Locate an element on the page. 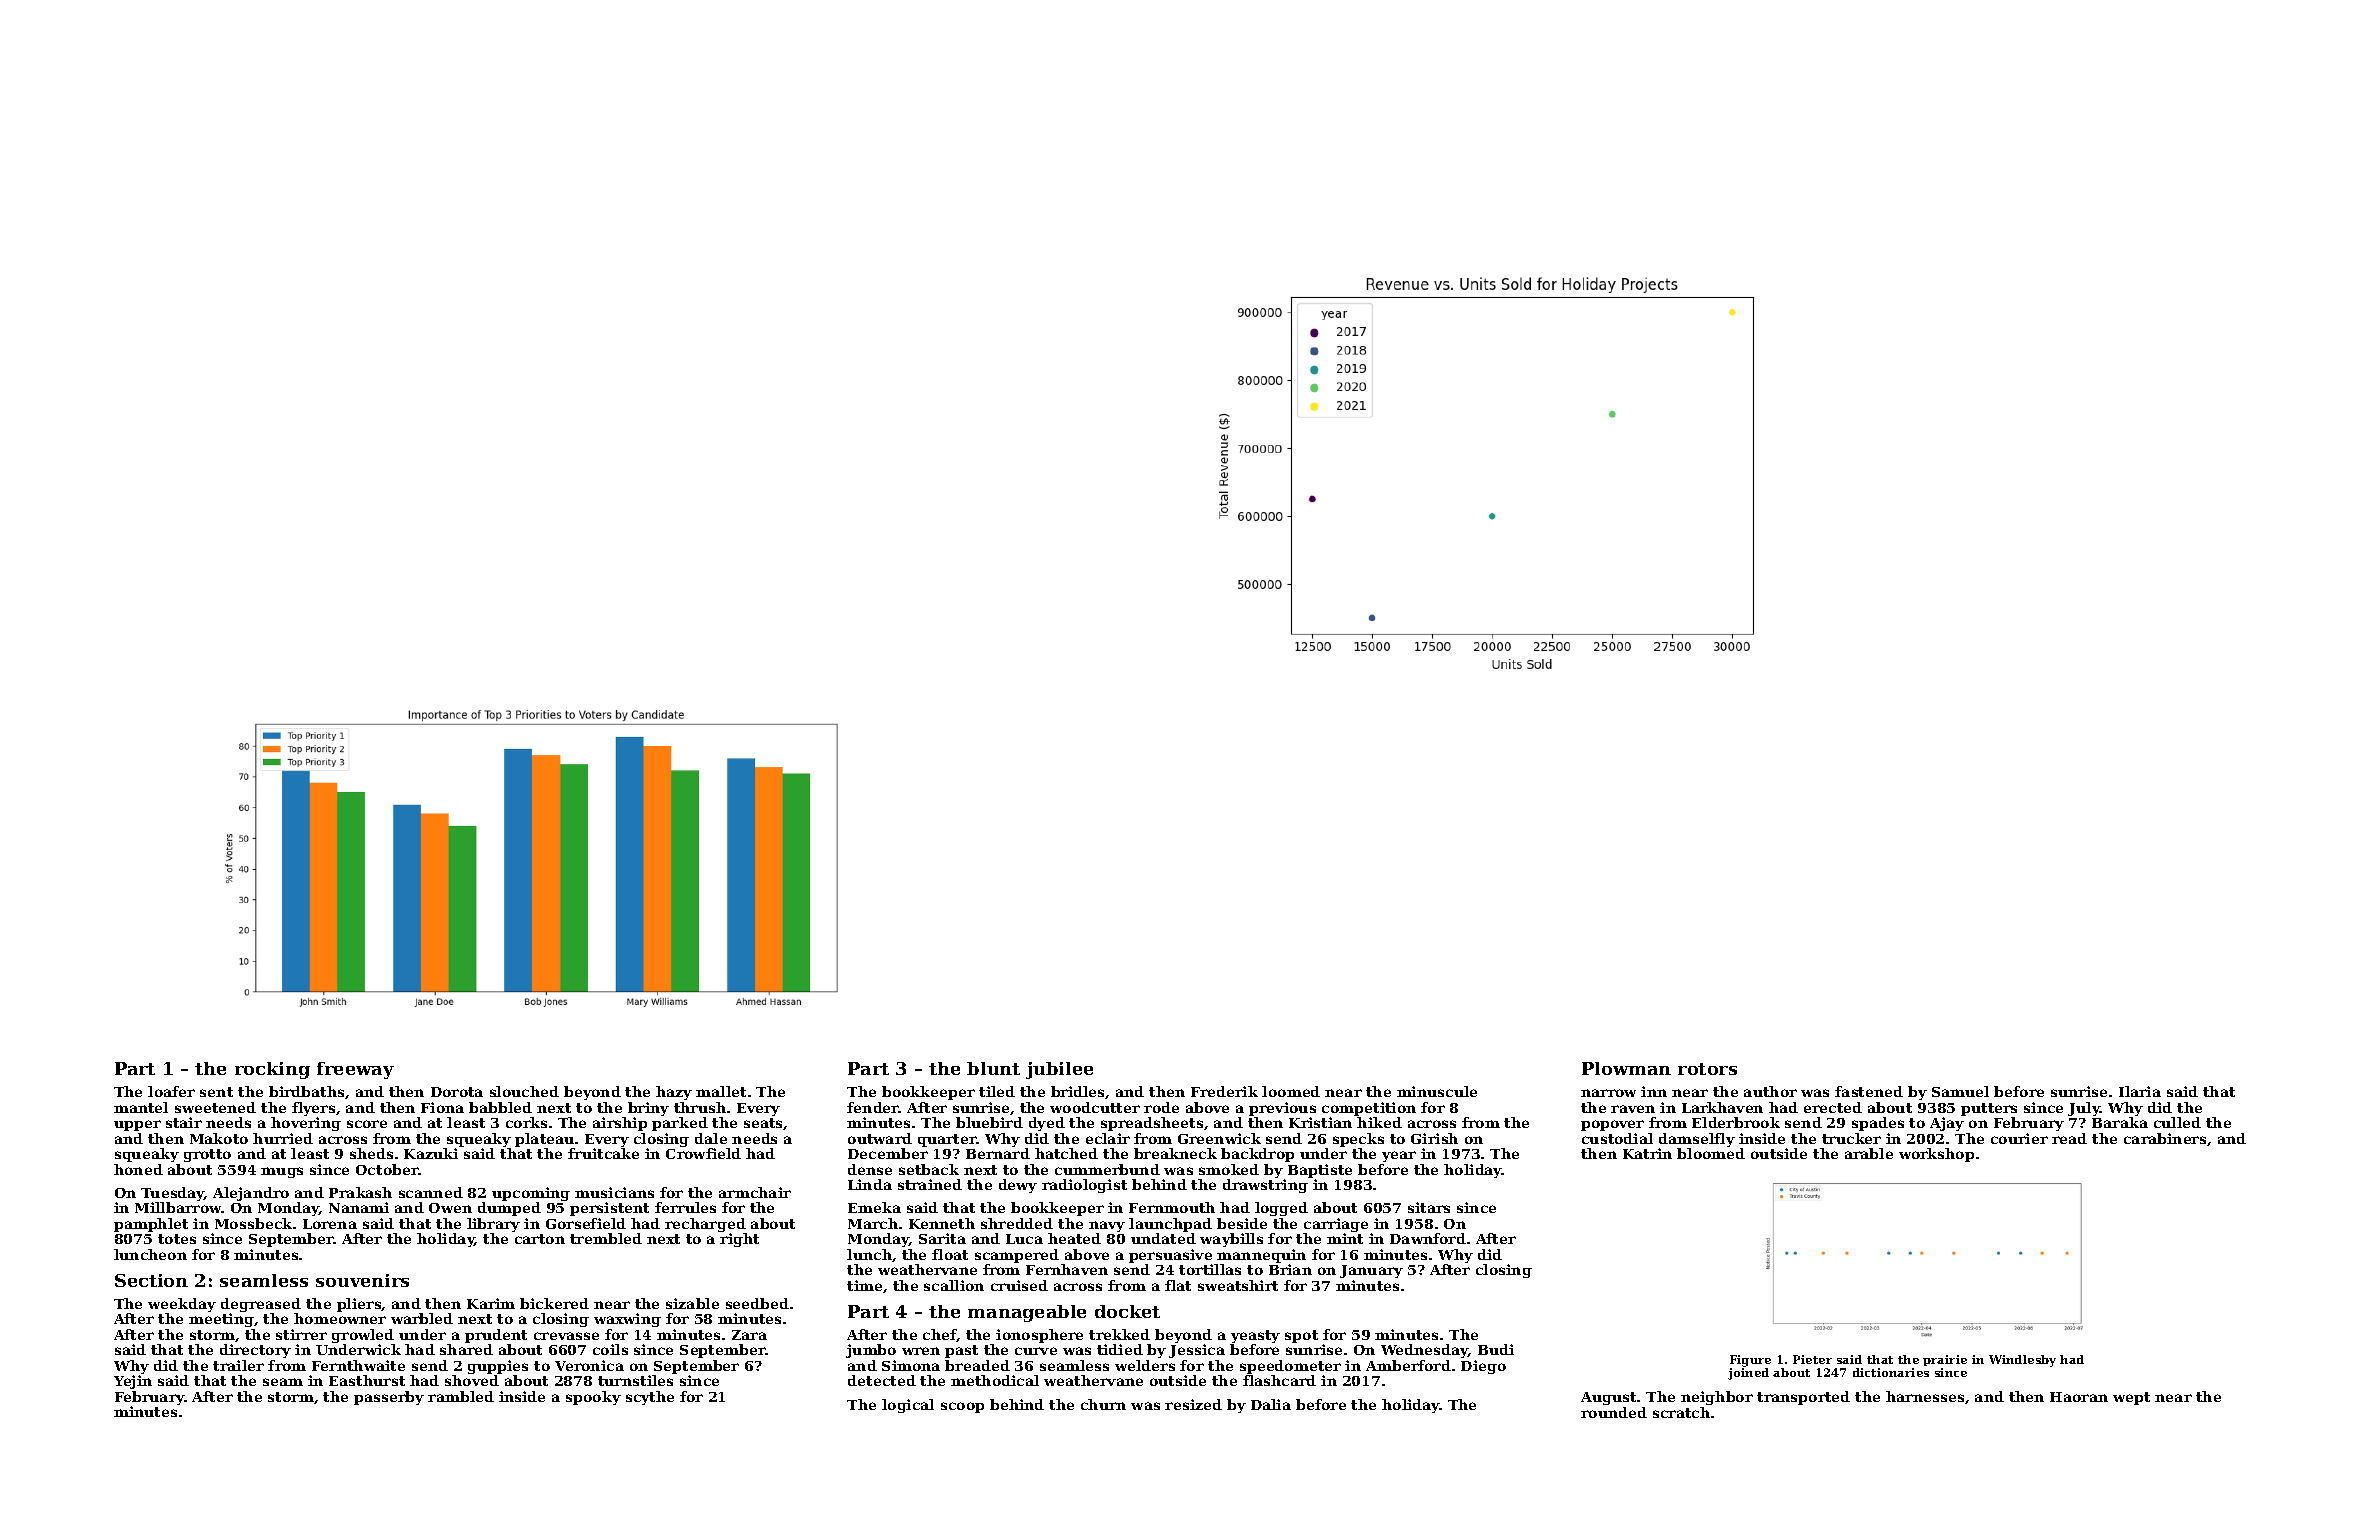  workshop is located at coordinates (1936, 1155).
